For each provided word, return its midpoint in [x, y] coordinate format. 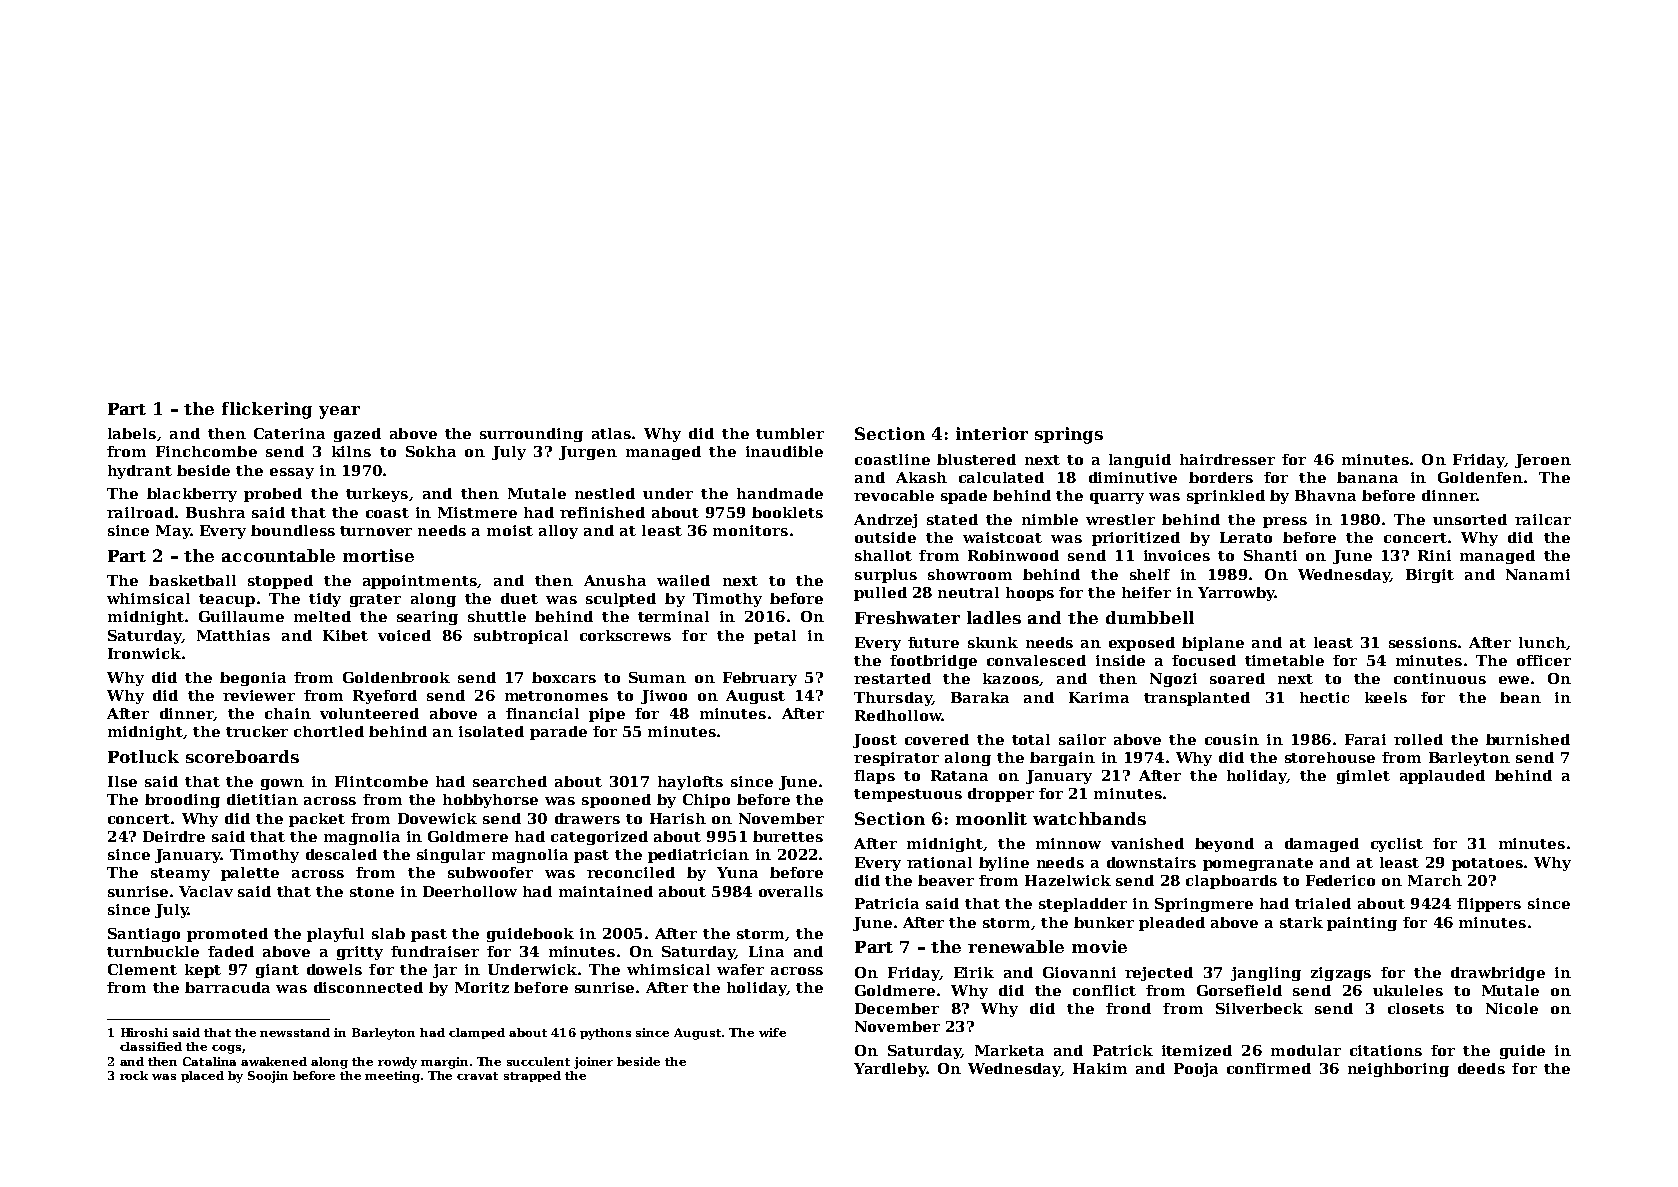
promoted [227, 935]
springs [1069, 435]
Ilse [122, 781]
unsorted [1470, 519]
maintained [606, 891]
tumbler [790, 433]
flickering [267, 410]
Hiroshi [144, 1032]
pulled [880, 594]
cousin [1232, 739]
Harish [678, 818]
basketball [192, 580]
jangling [1266, 974]
